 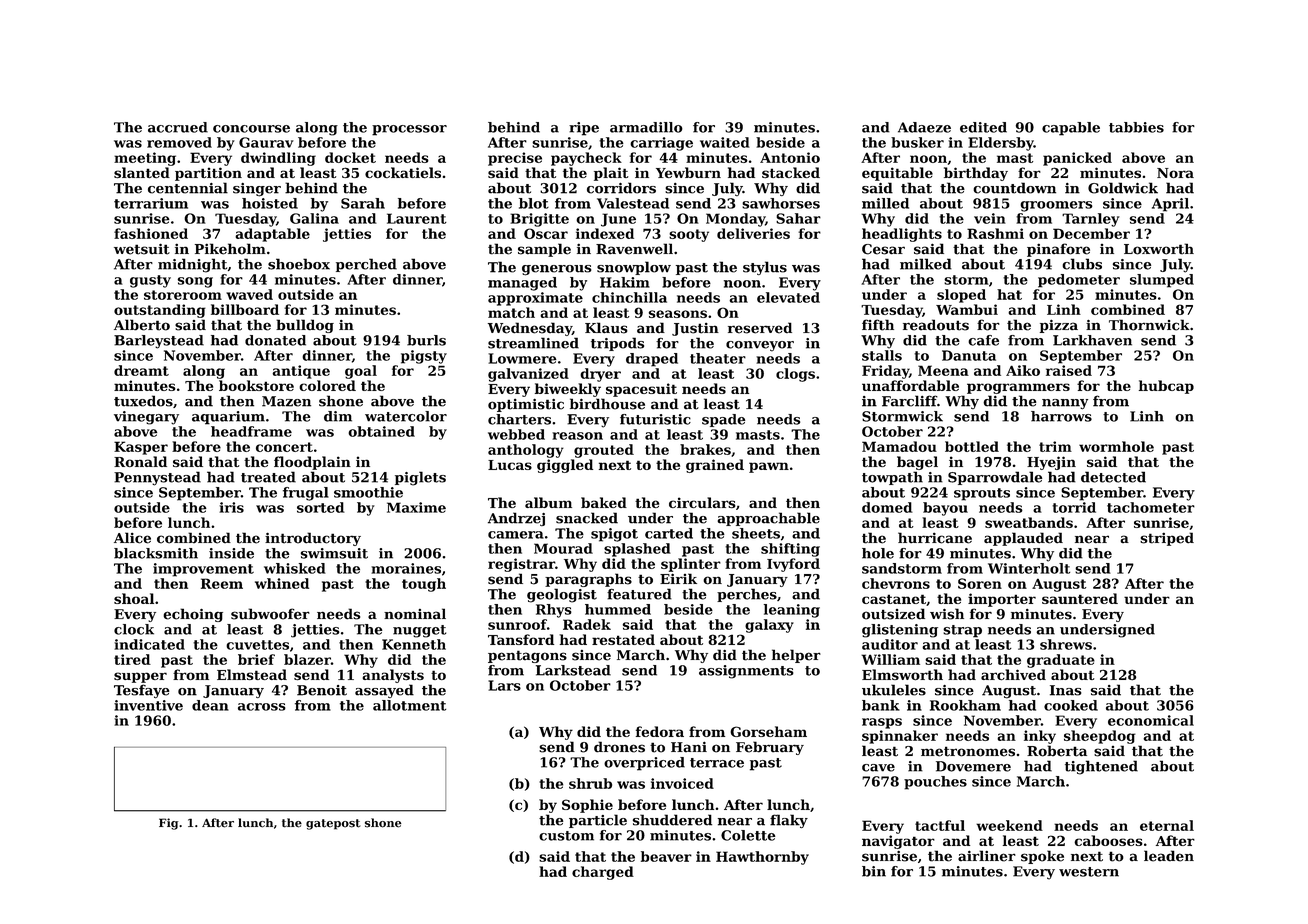 I want to click on inventive, so click(x=148, y=705).
